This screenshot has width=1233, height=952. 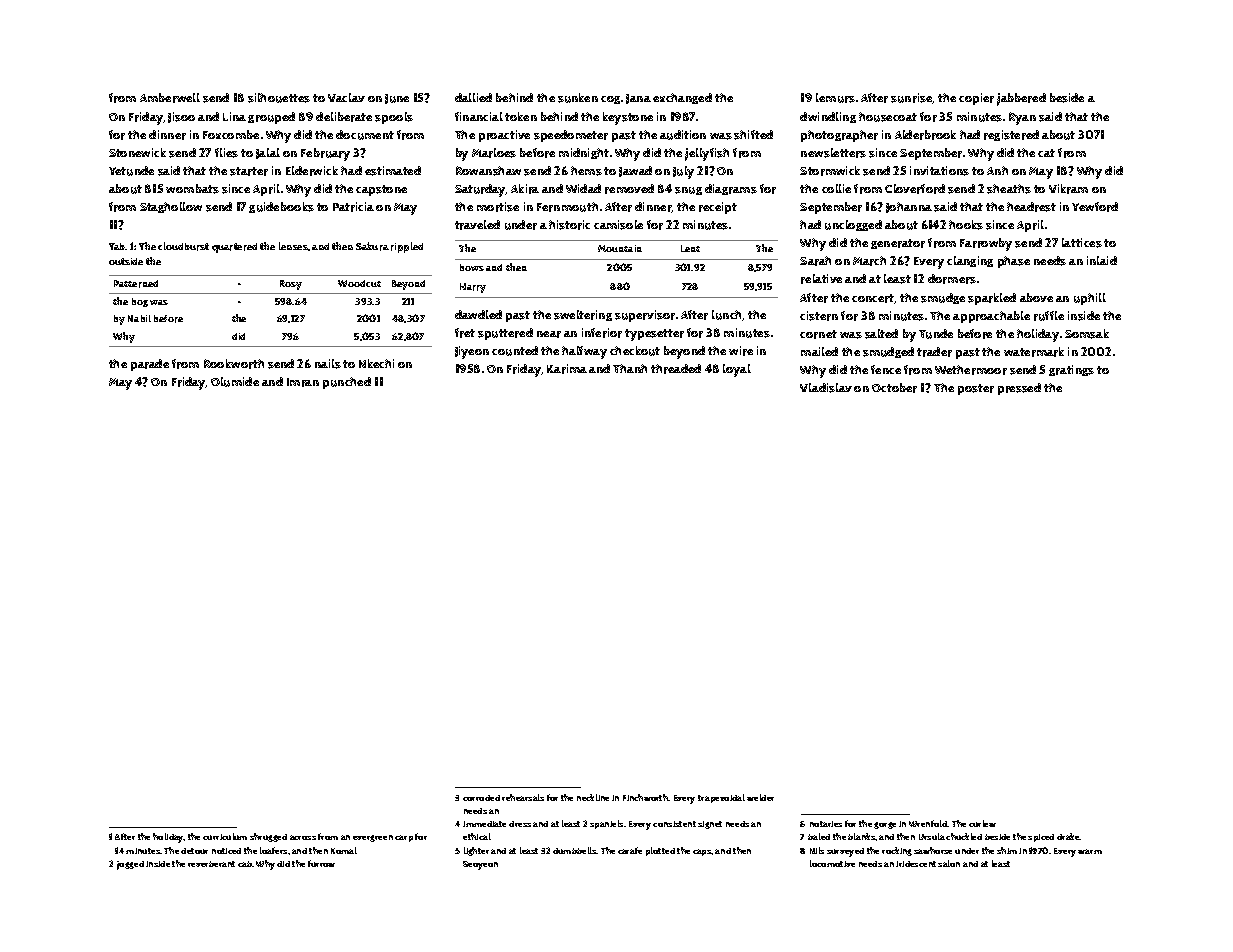 I want to click on ruffle, so click(x=1049, y=316).
